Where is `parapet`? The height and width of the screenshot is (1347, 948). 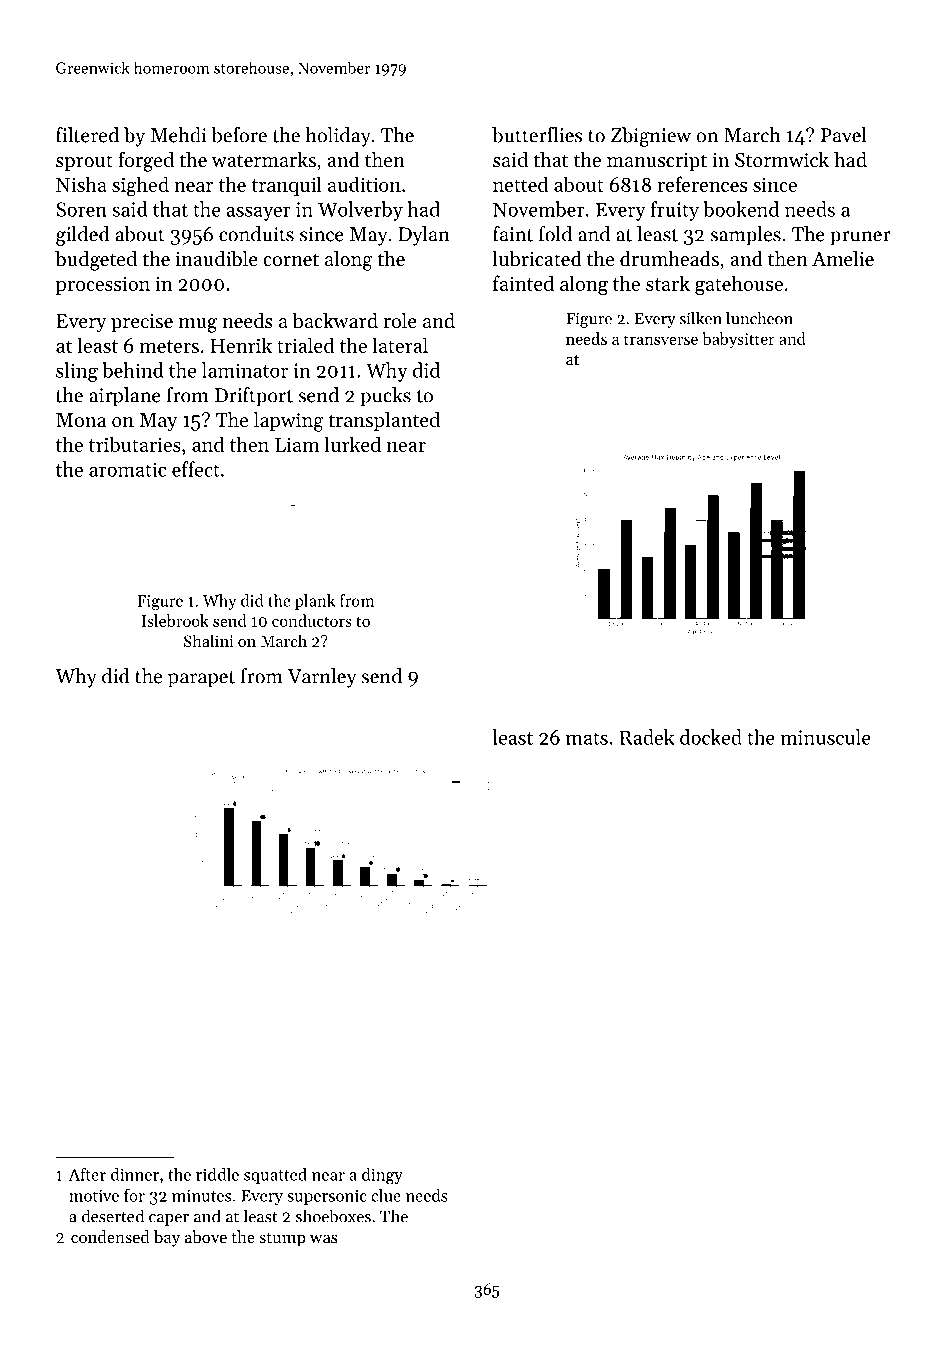 parapet is located at coordinates (201, 679).
